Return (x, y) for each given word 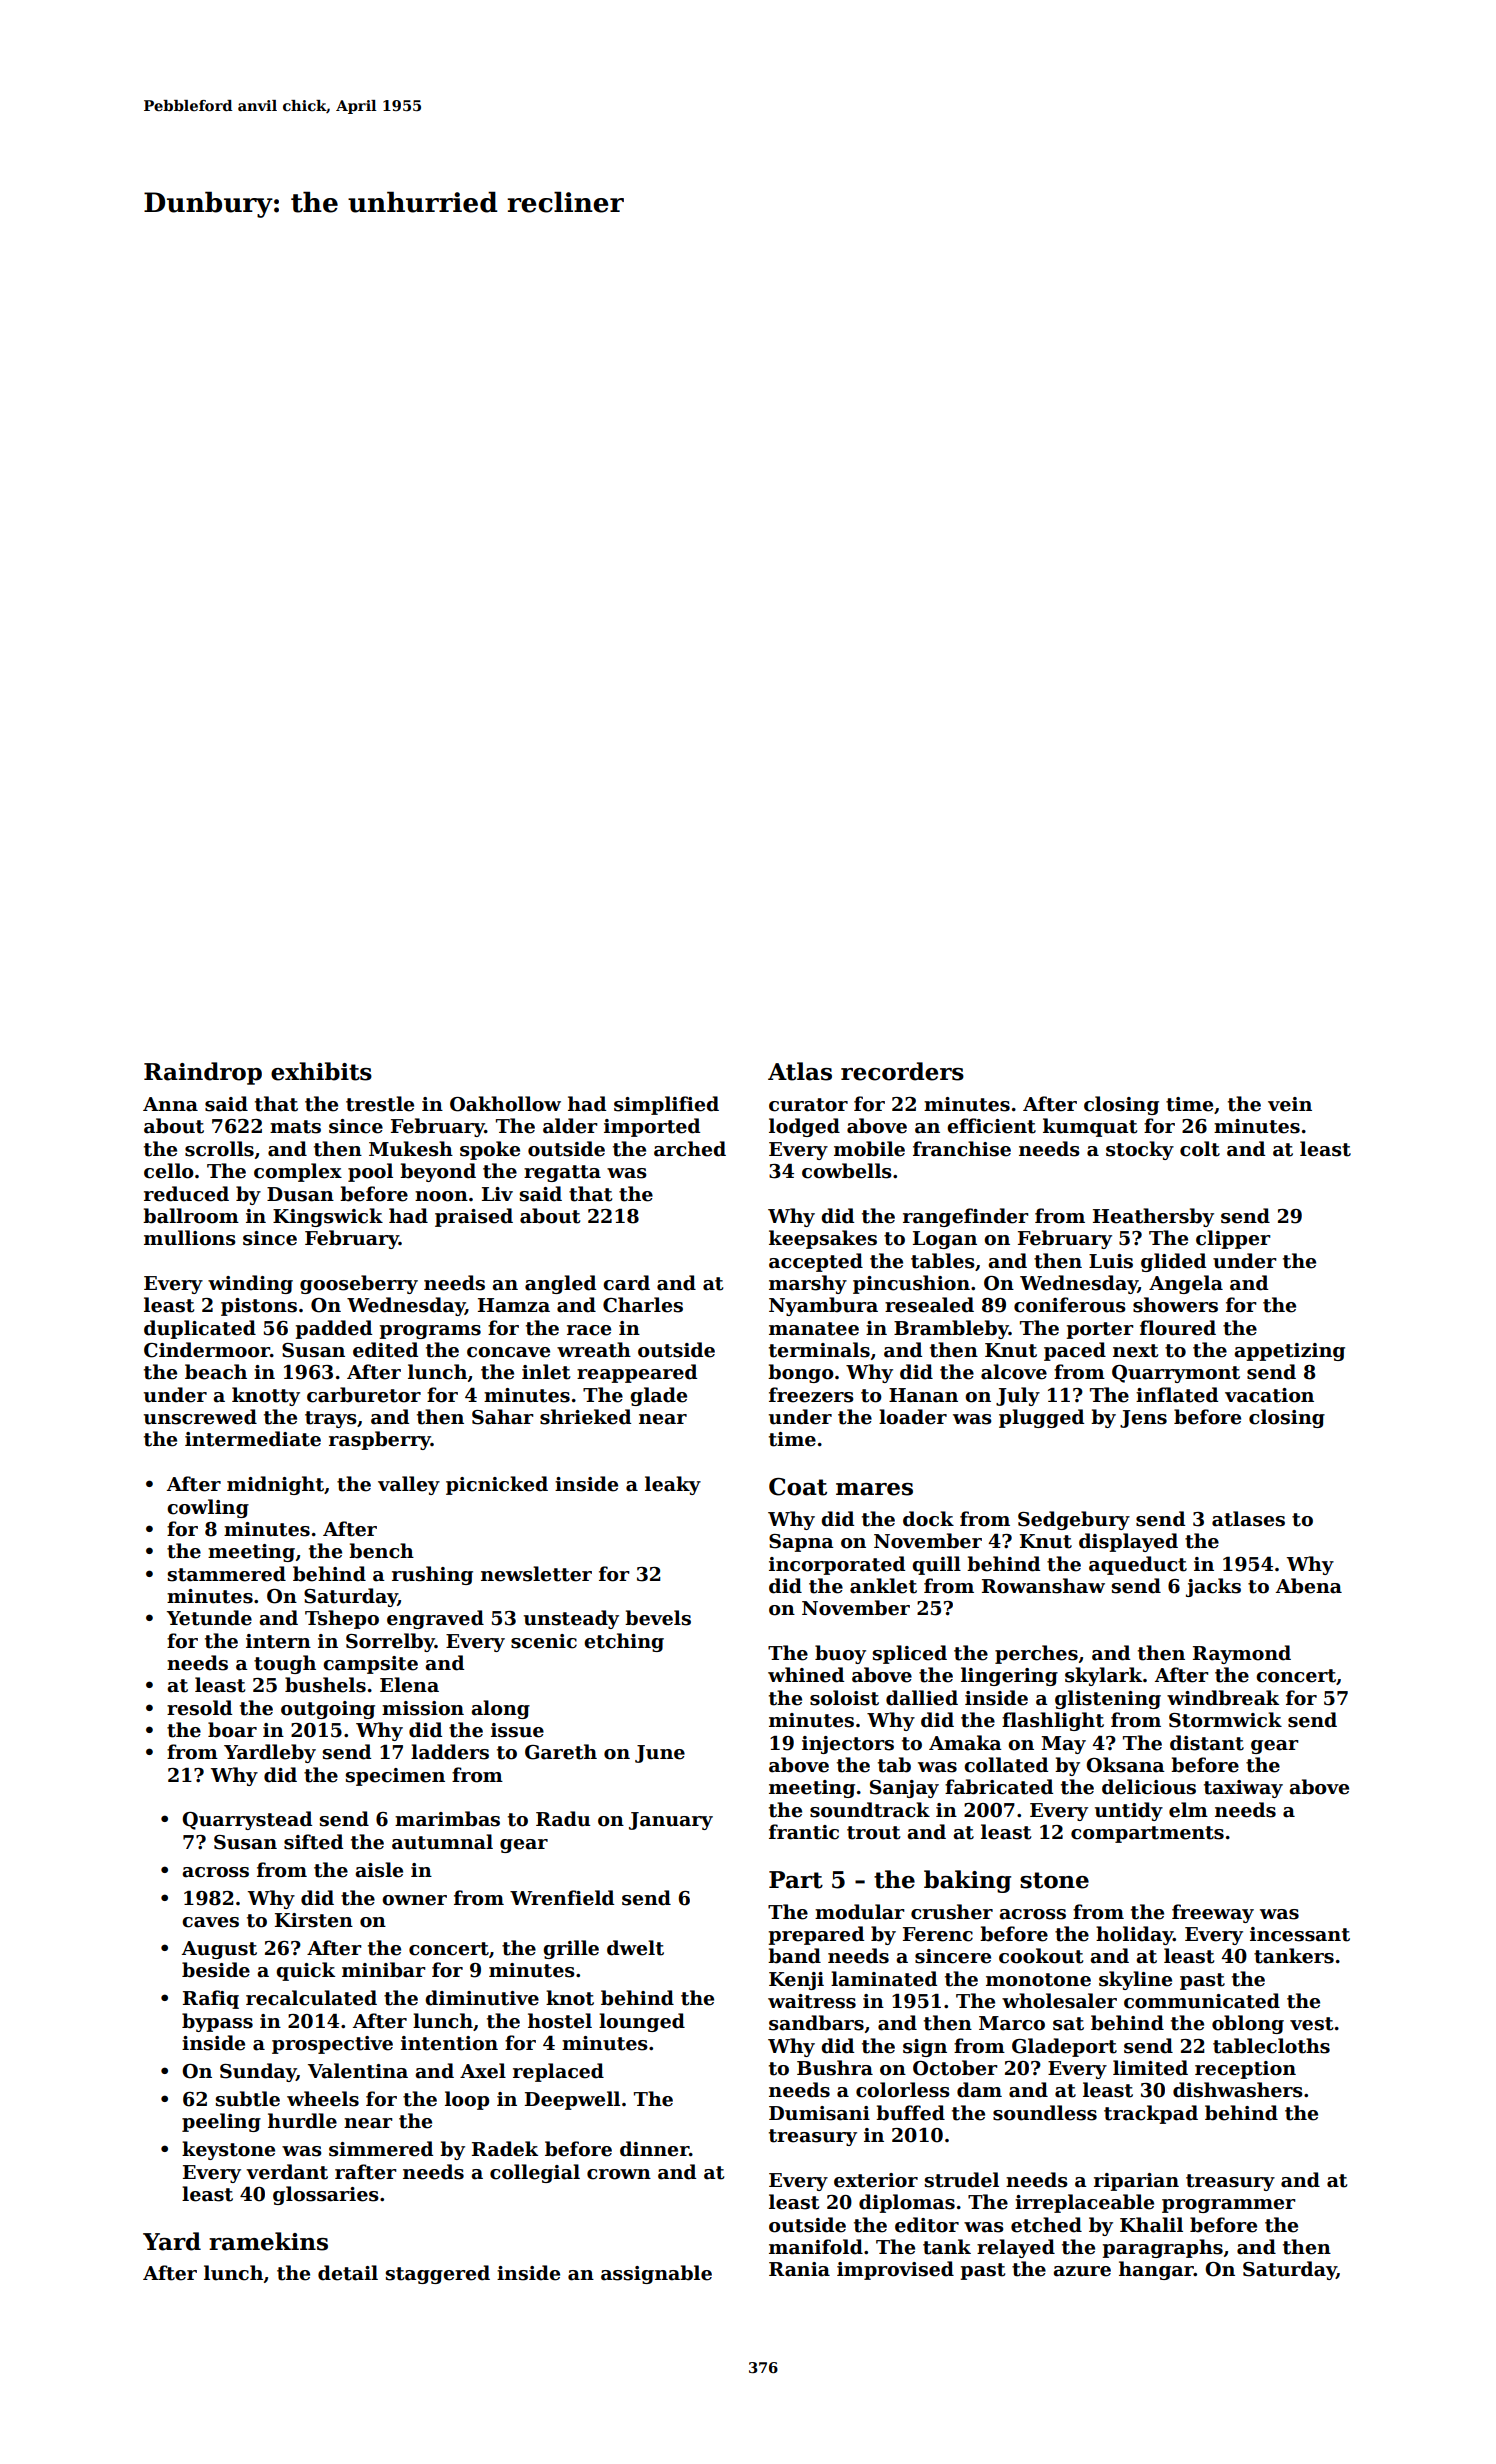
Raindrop (203, 1073)
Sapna (801, 1543)
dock (928, 1519)
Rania (799, 2269)
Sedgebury (1074, 1520)
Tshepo (342, 1619)
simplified (666, 1105)
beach (216, 1372)
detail (348, 2273)
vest (1311, 2024)
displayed (1128, 1542)
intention (449, 2043)
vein (1290, 1104)
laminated (884, 1979)
